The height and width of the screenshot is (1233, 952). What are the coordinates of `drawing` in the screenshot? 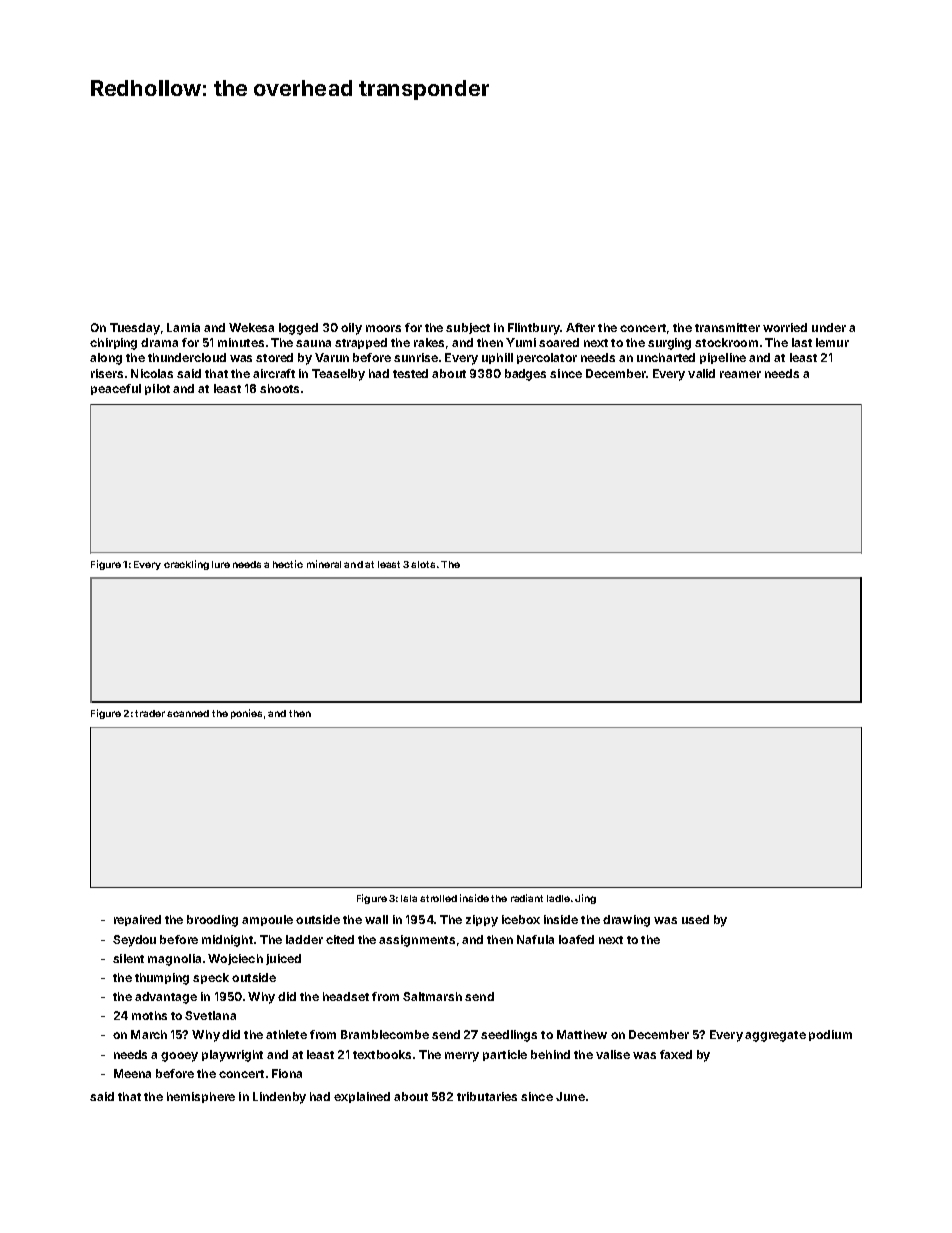 It's located at (626, 921).
